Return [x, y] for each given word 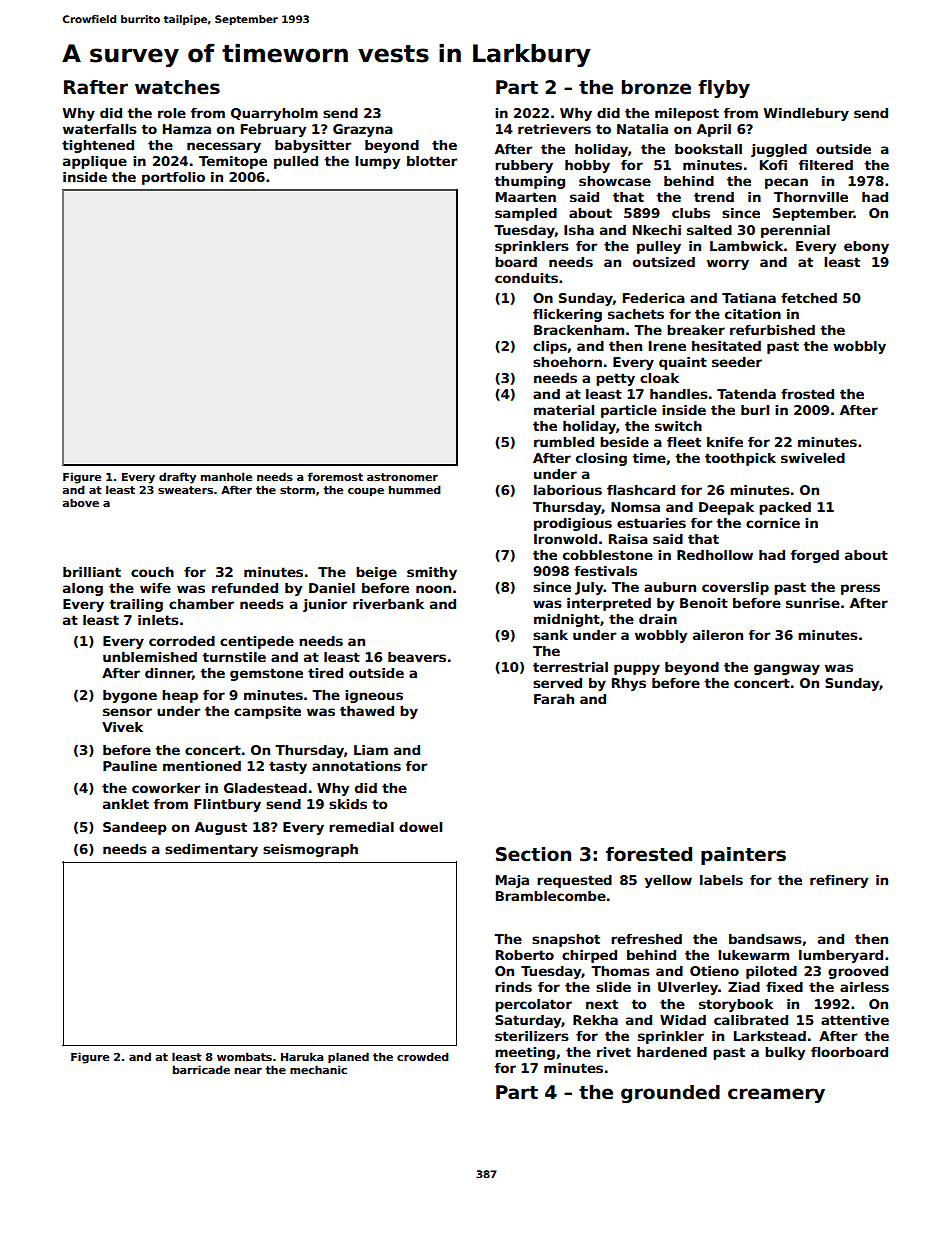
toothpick [740, 459]
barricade [201, 1069]
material [564, 410]
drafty [177, 478]
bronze [656, 87]
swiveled [813, 458]
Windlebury [806, 114]
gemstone [266, 674]
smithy [432, 573]
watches [177, 87]
